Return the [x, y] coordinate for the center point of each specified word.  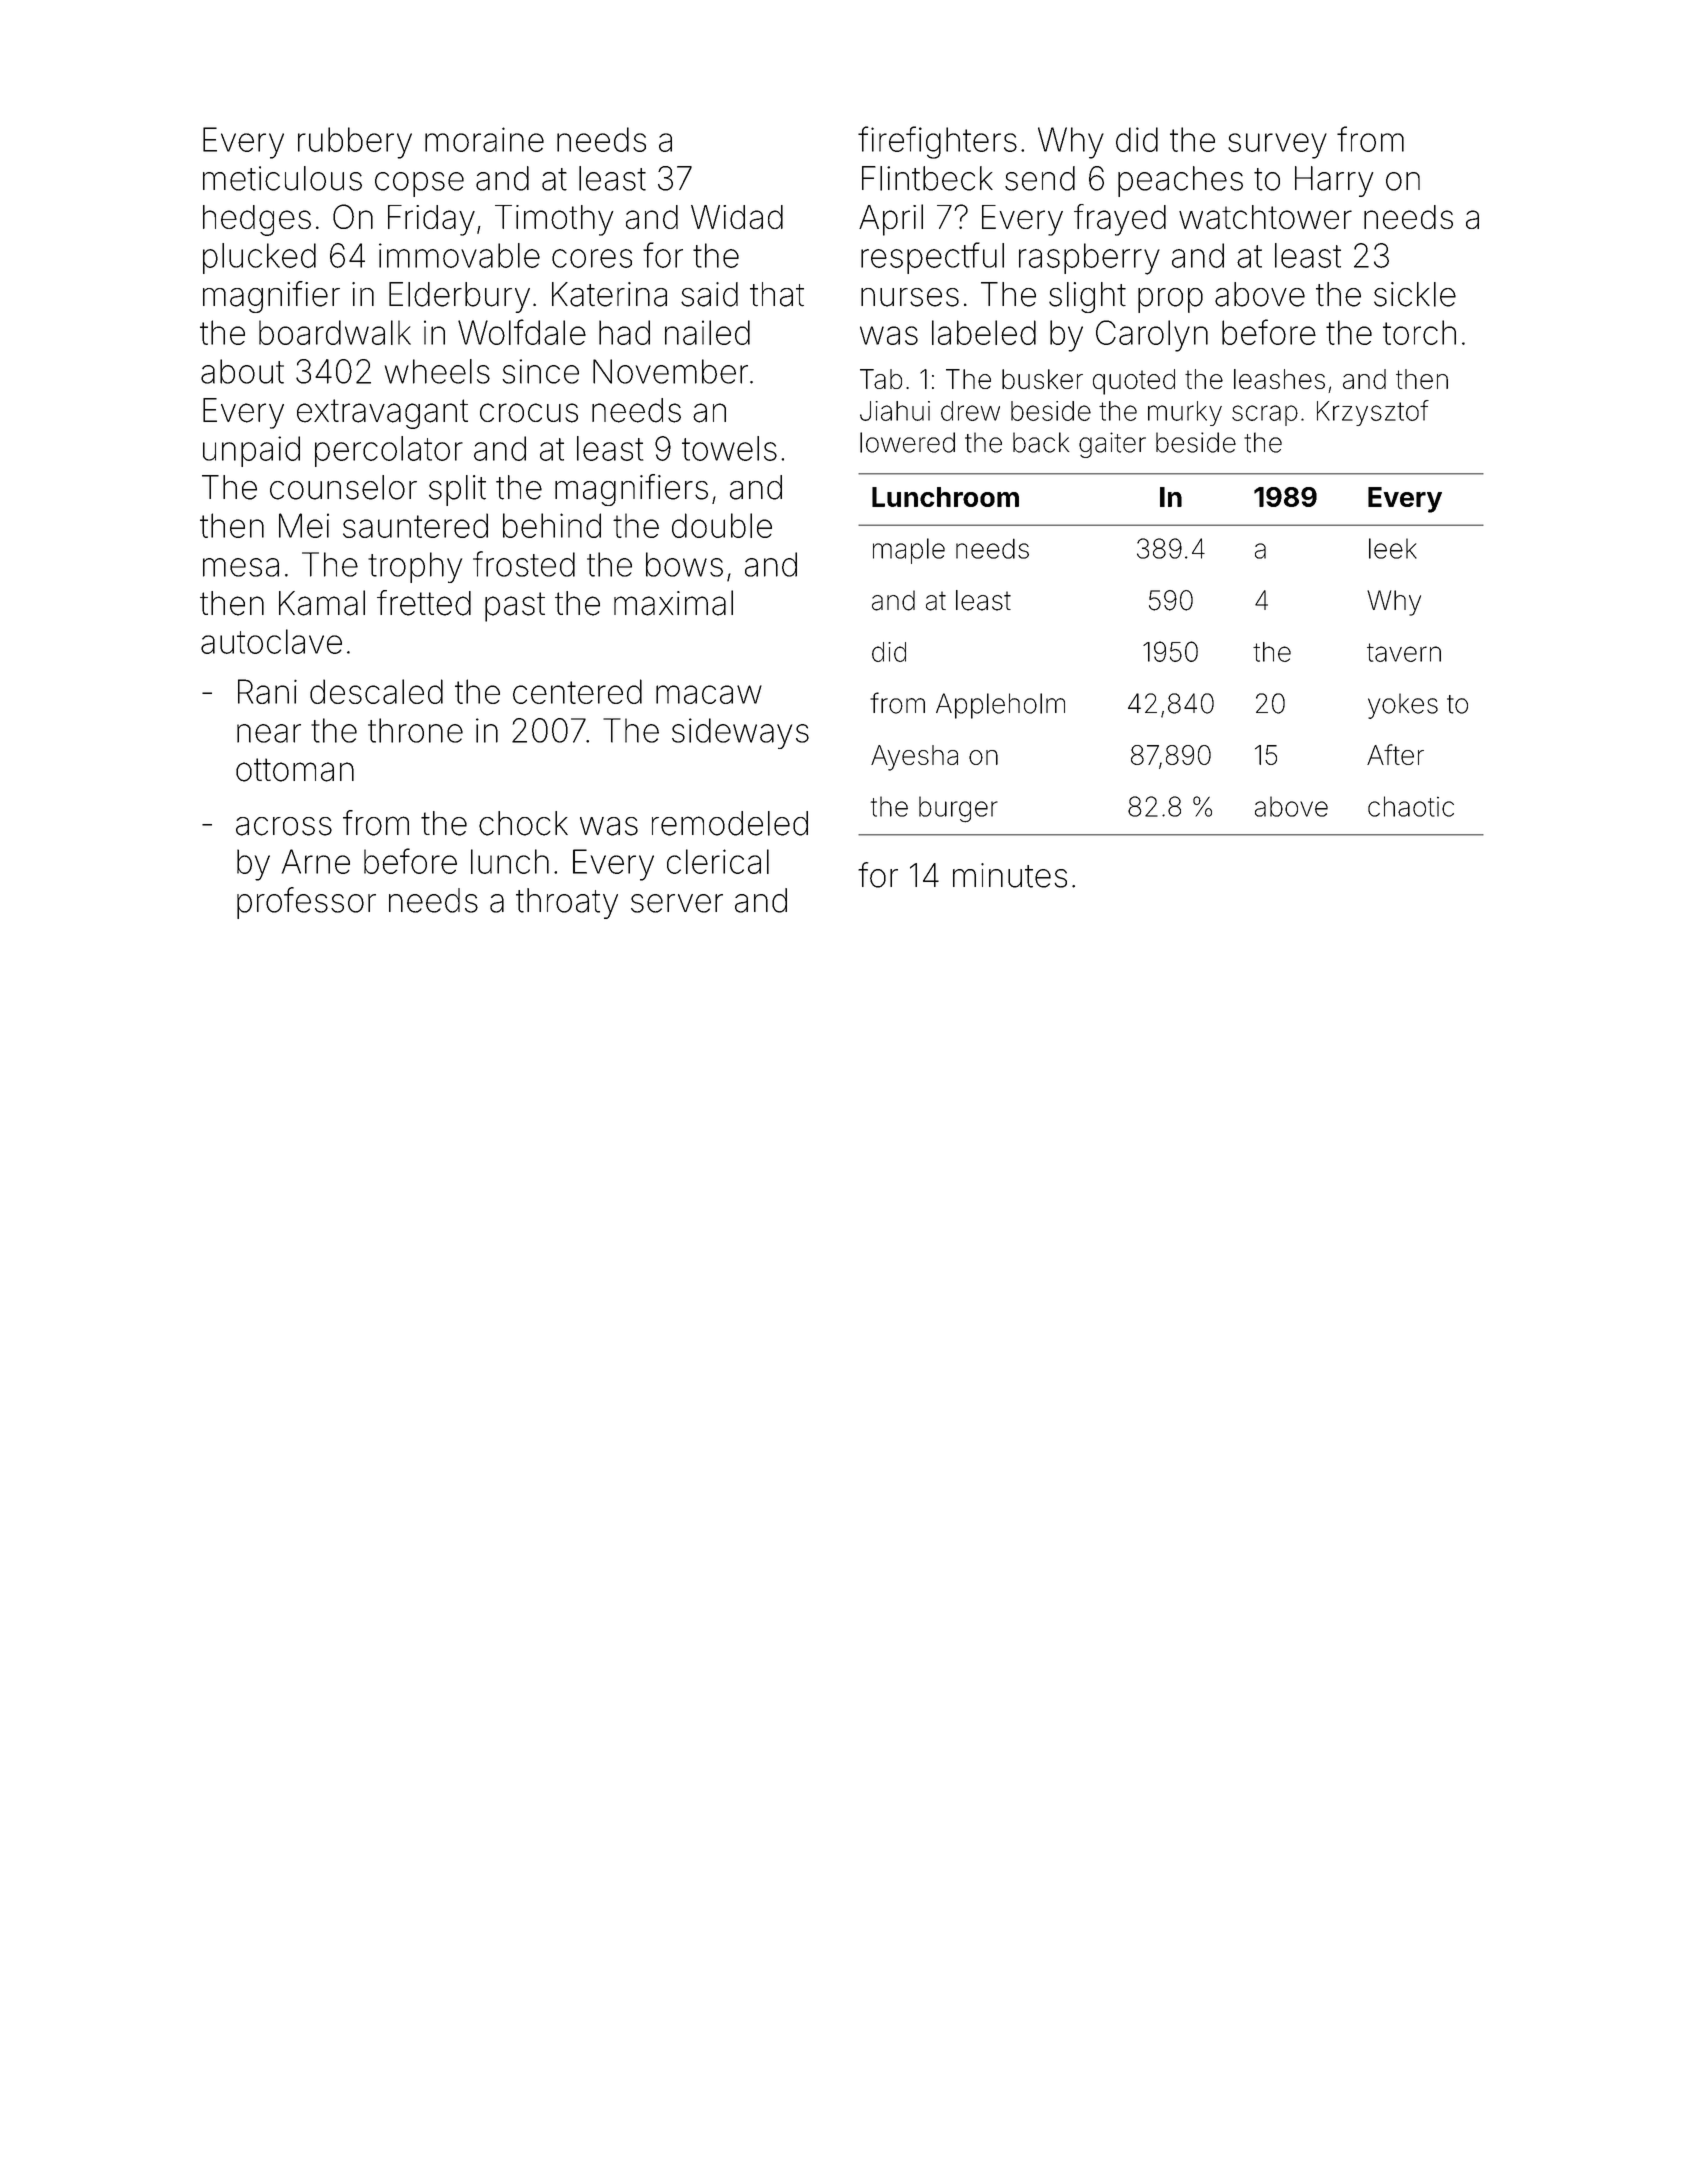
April [891, 220]
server [677, 903]
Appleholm [1000, 706]
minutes [1010, 875]
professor [306, 903]
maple [909, 551]
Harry [1334, 181]
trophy [415, 567]
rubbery [355, 143]
